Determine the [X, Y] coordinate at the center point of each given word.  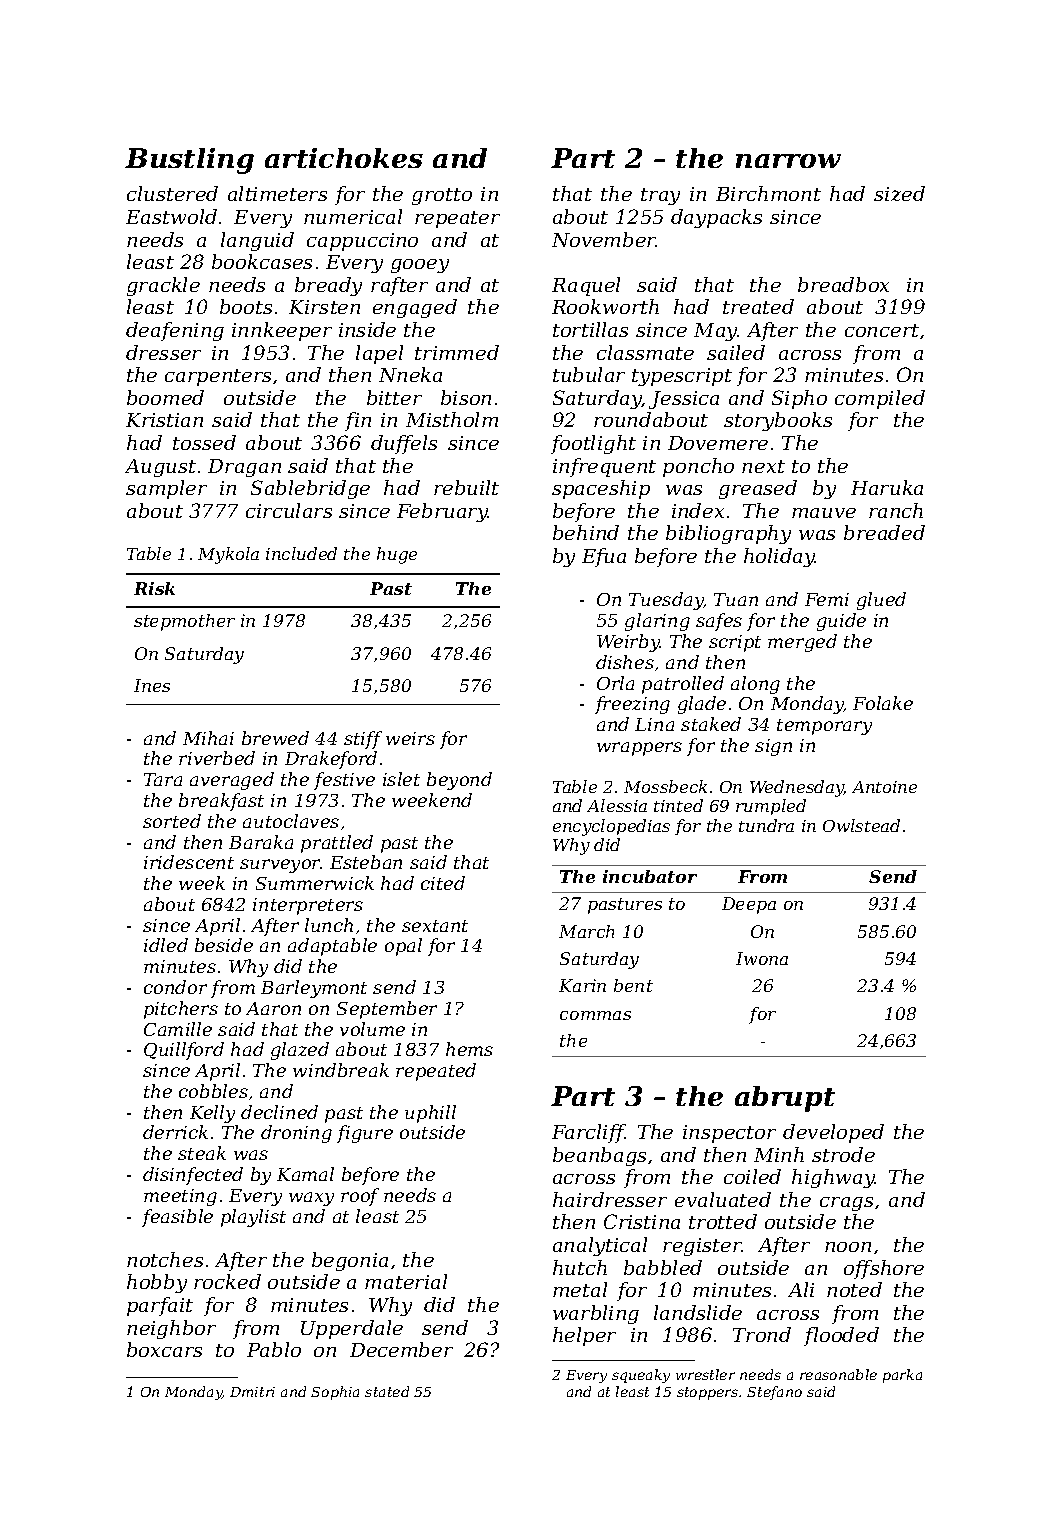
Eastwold [171, 216]
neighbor [171, 1329]
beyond [459, 781]
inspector [729, 1134]
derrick [175, 1132]
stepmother [184, 622]
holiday [779, 557]
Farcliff [589, 1133]
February [442, 512]
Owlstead [861, 825]
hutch [580, 1267]
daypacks [716, 218]
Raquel [586, 286]
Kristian [164, 420]
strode [843, 1154]
